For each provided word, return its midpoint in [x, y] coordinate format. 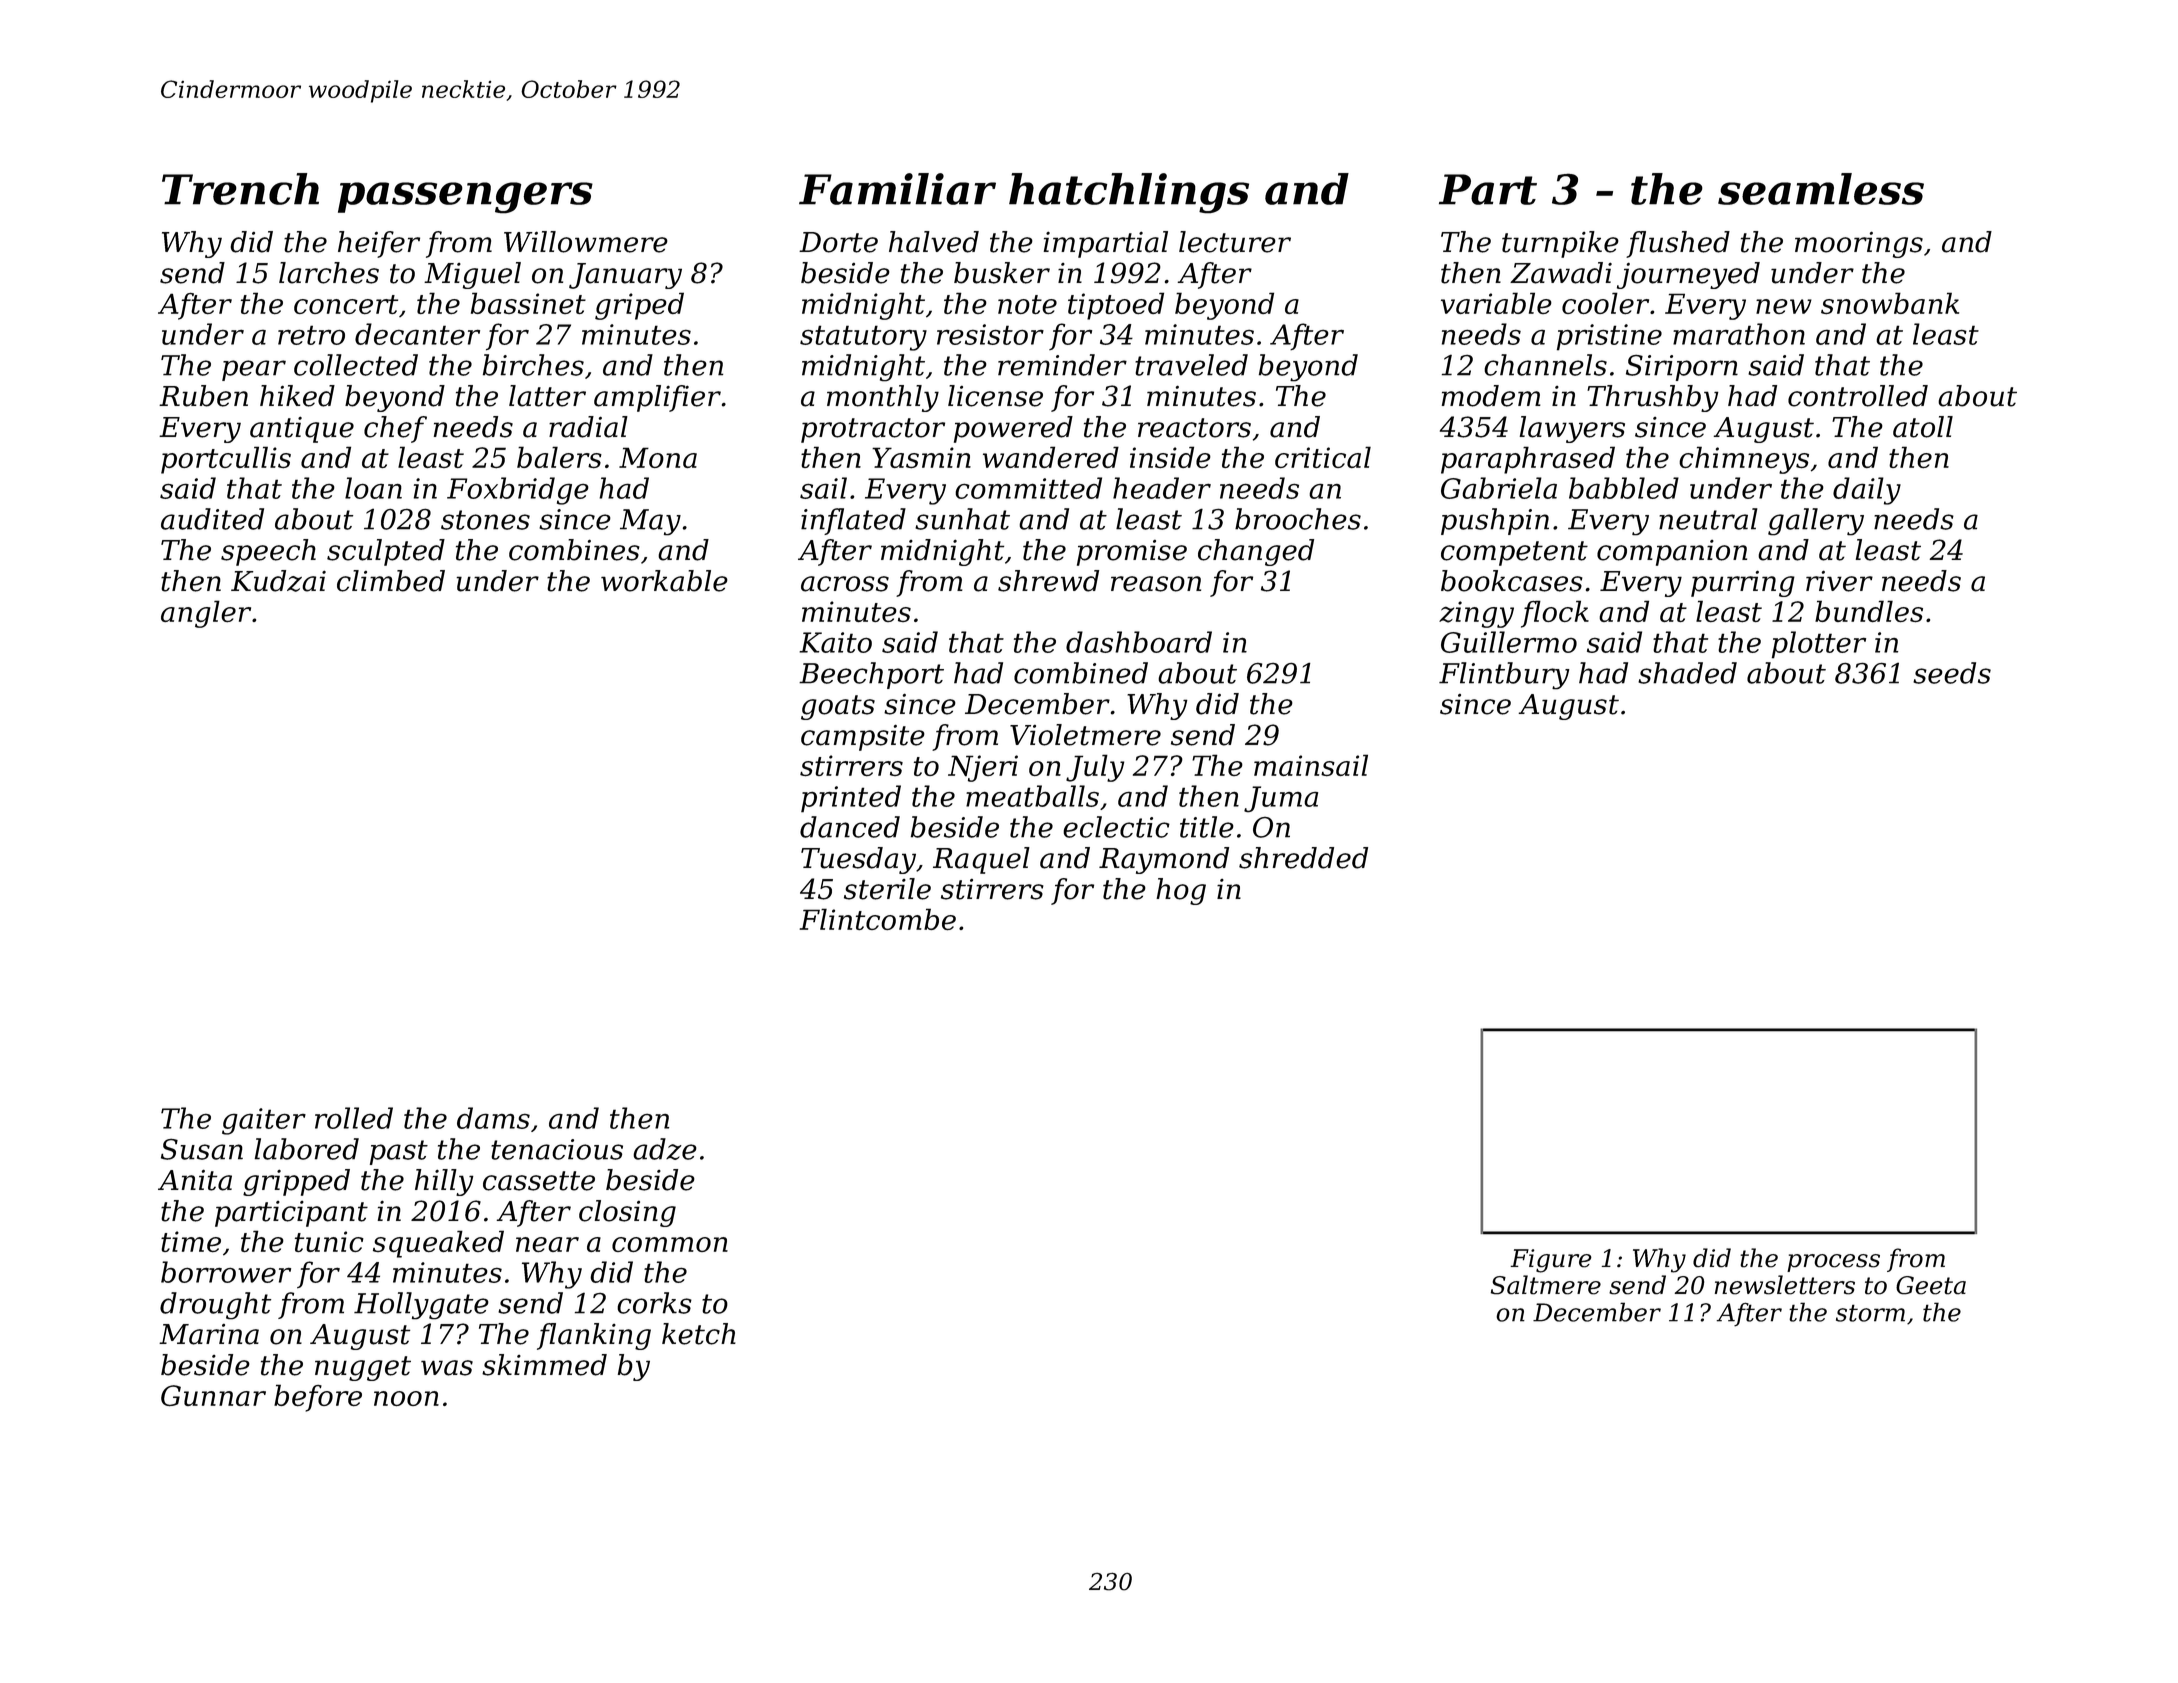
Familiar [897, 189]
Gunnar [213, 1395]
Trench [240, 189]
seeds [1952, 673]
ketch [699, 1334]
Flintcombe [877, 919]
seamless [1821, 189]
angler [206, 614]
